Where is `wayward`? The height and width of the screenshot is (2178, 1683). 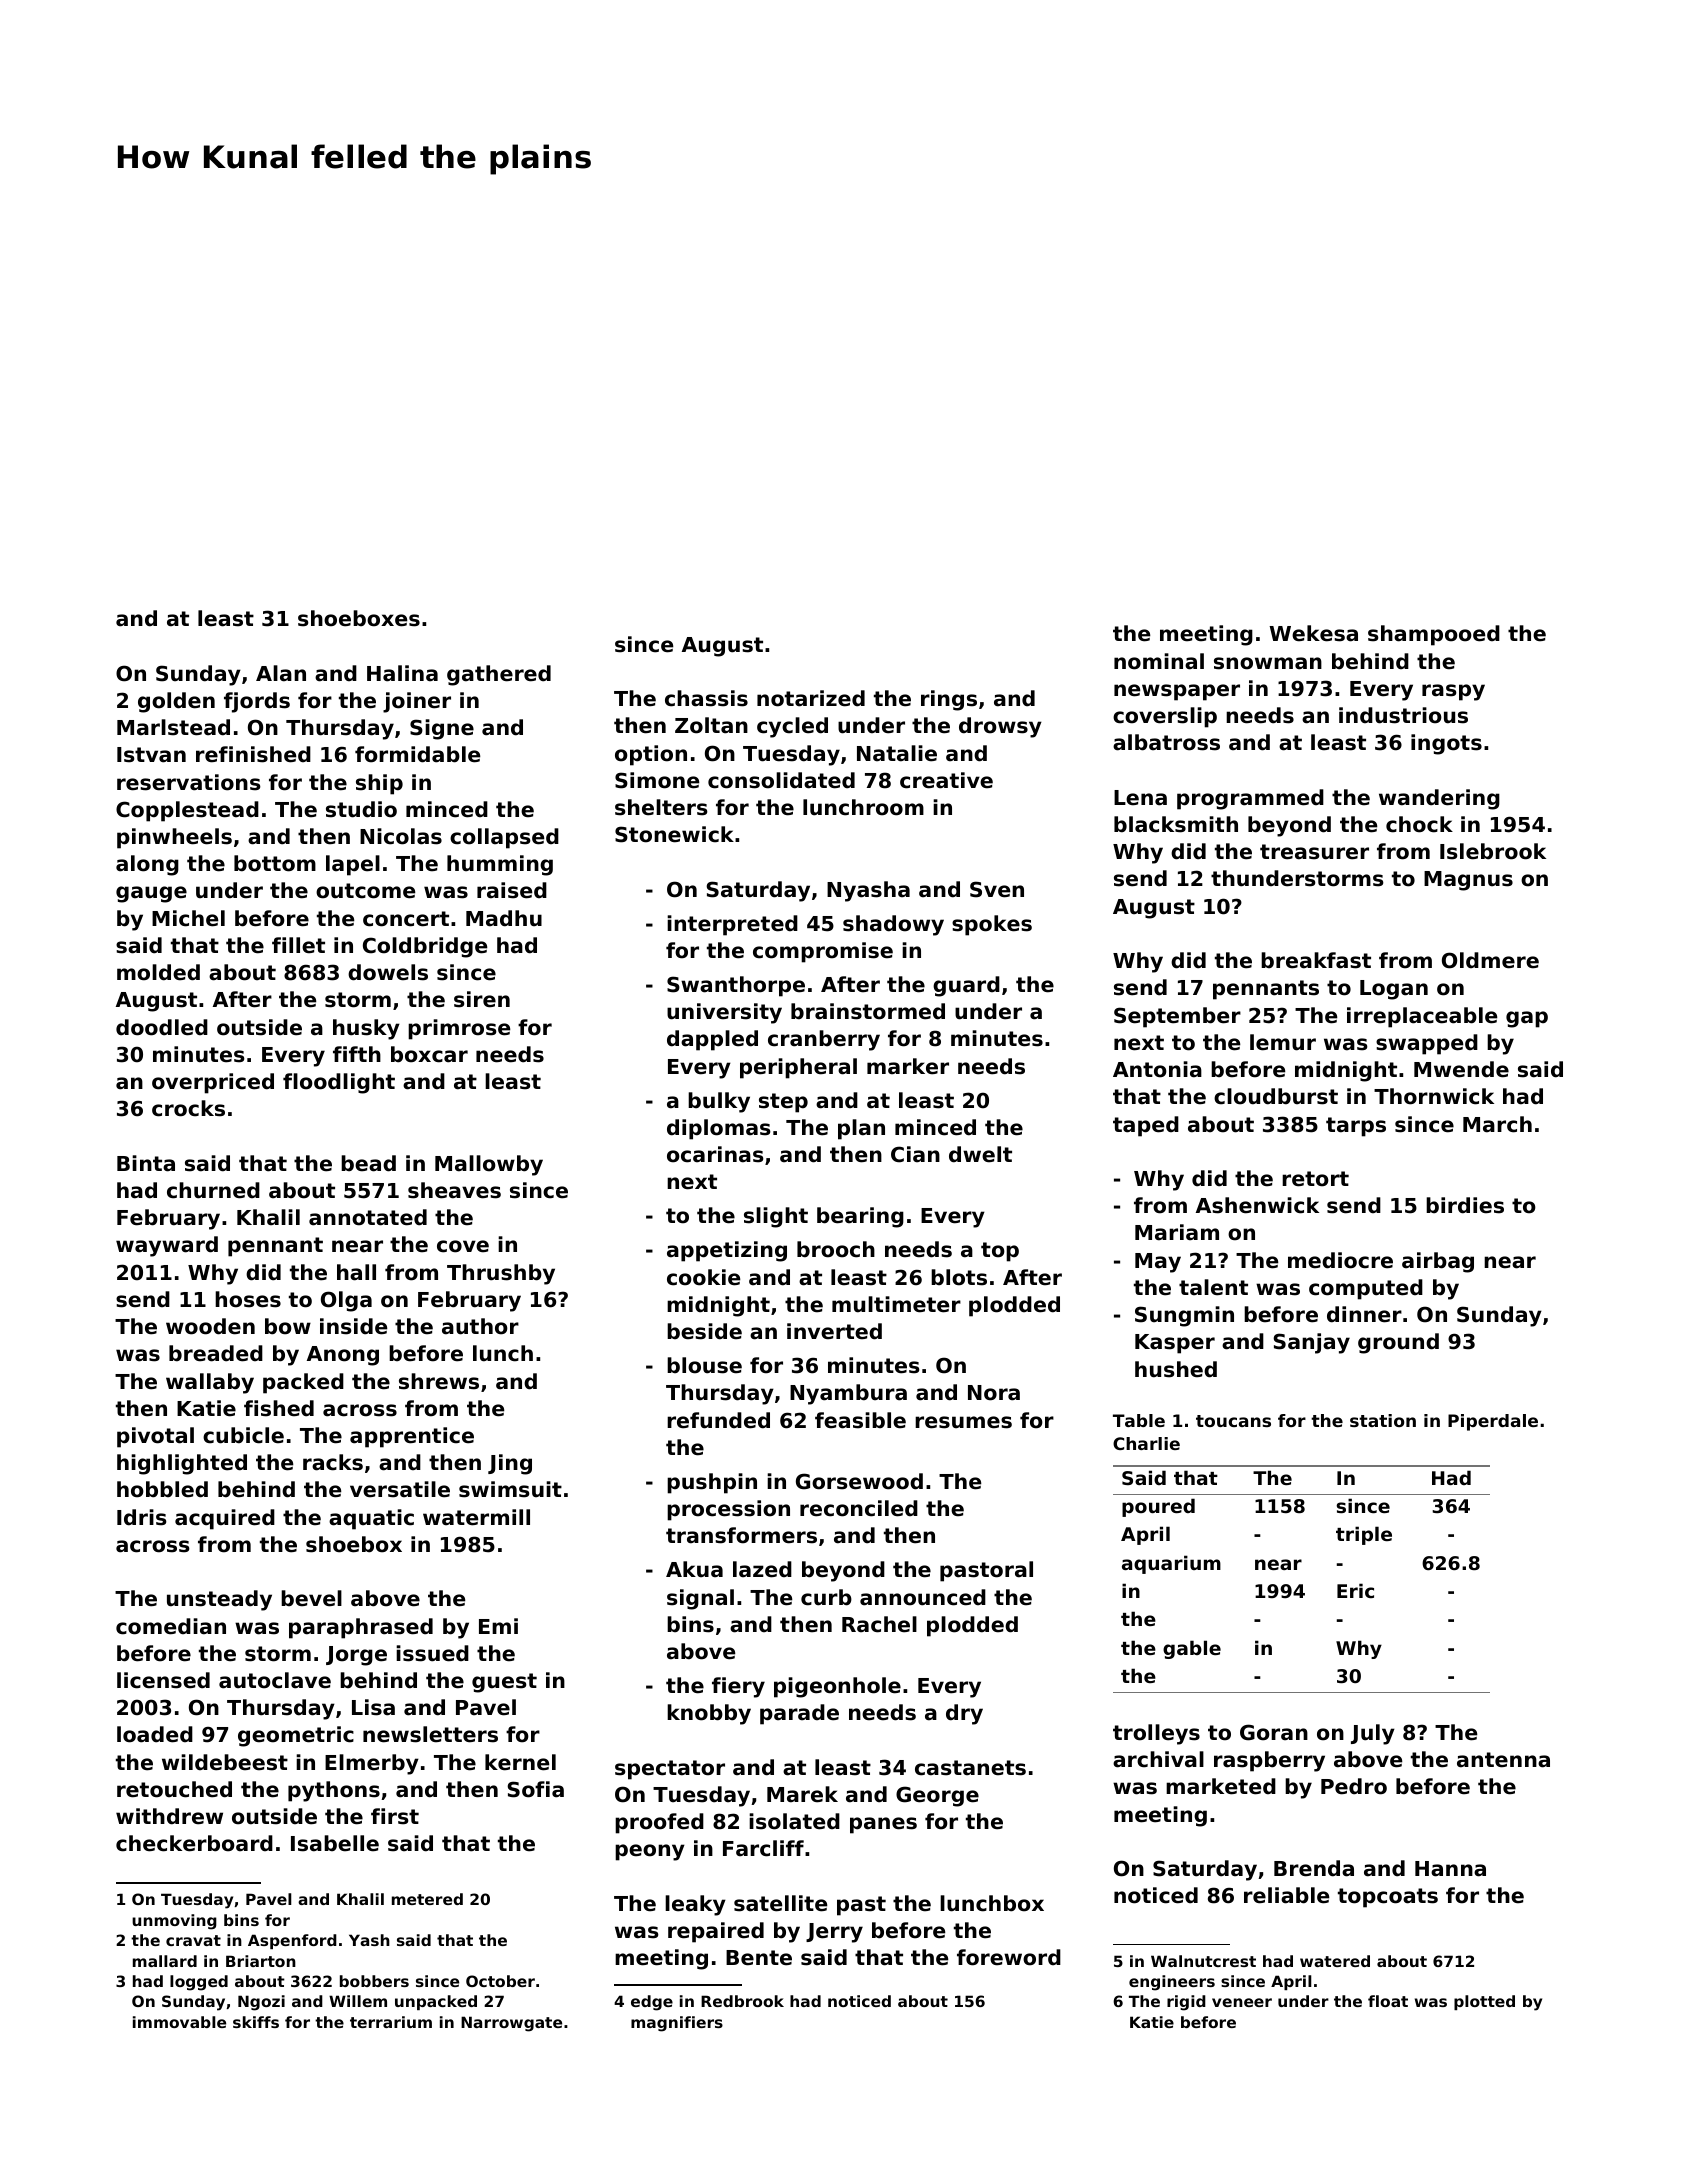 wayward is located at coordinates (167, 1246).
